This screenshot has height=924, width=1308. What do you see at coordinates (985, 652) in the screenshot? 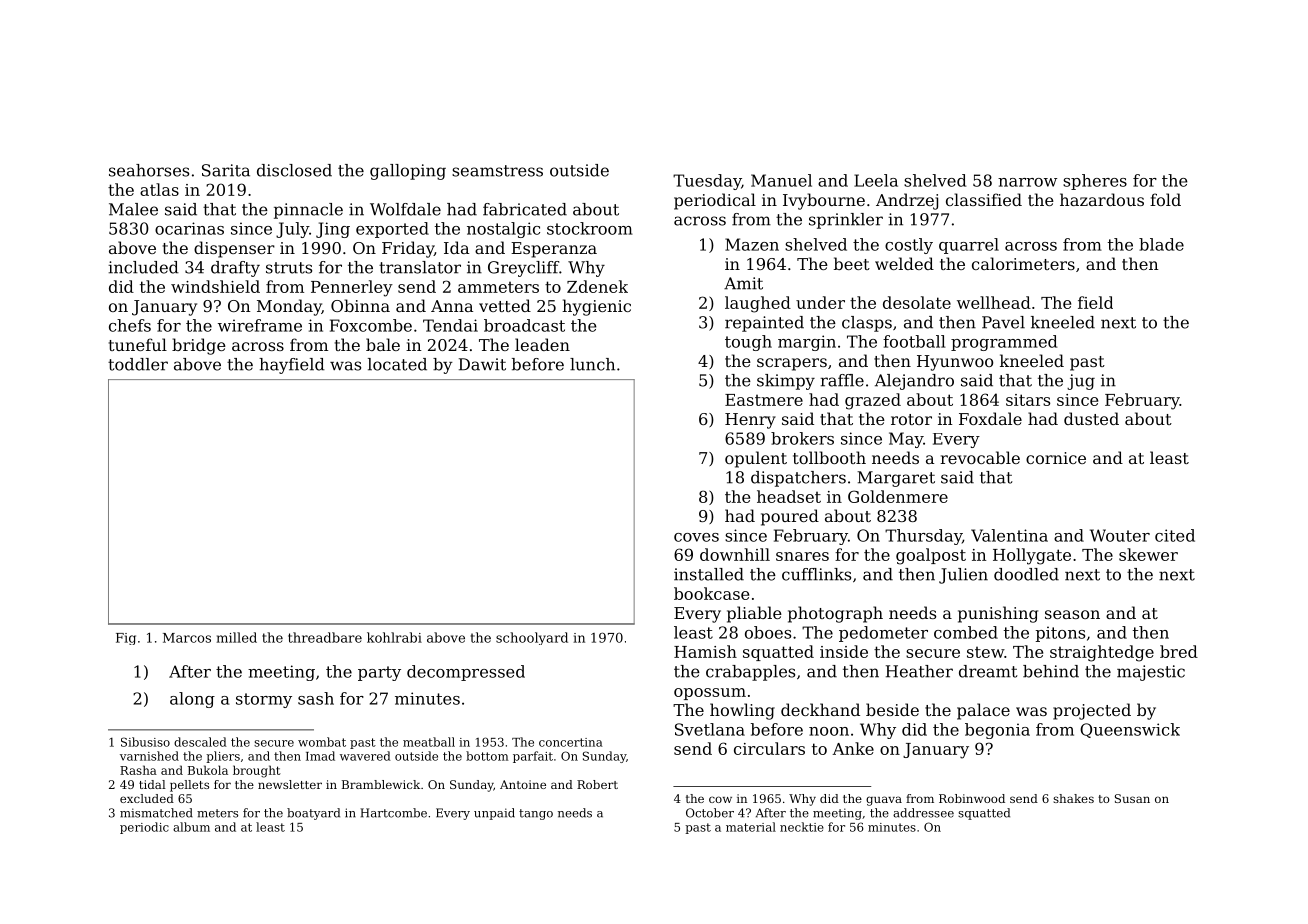
I see `stew` at bounding box center [985, 652].
